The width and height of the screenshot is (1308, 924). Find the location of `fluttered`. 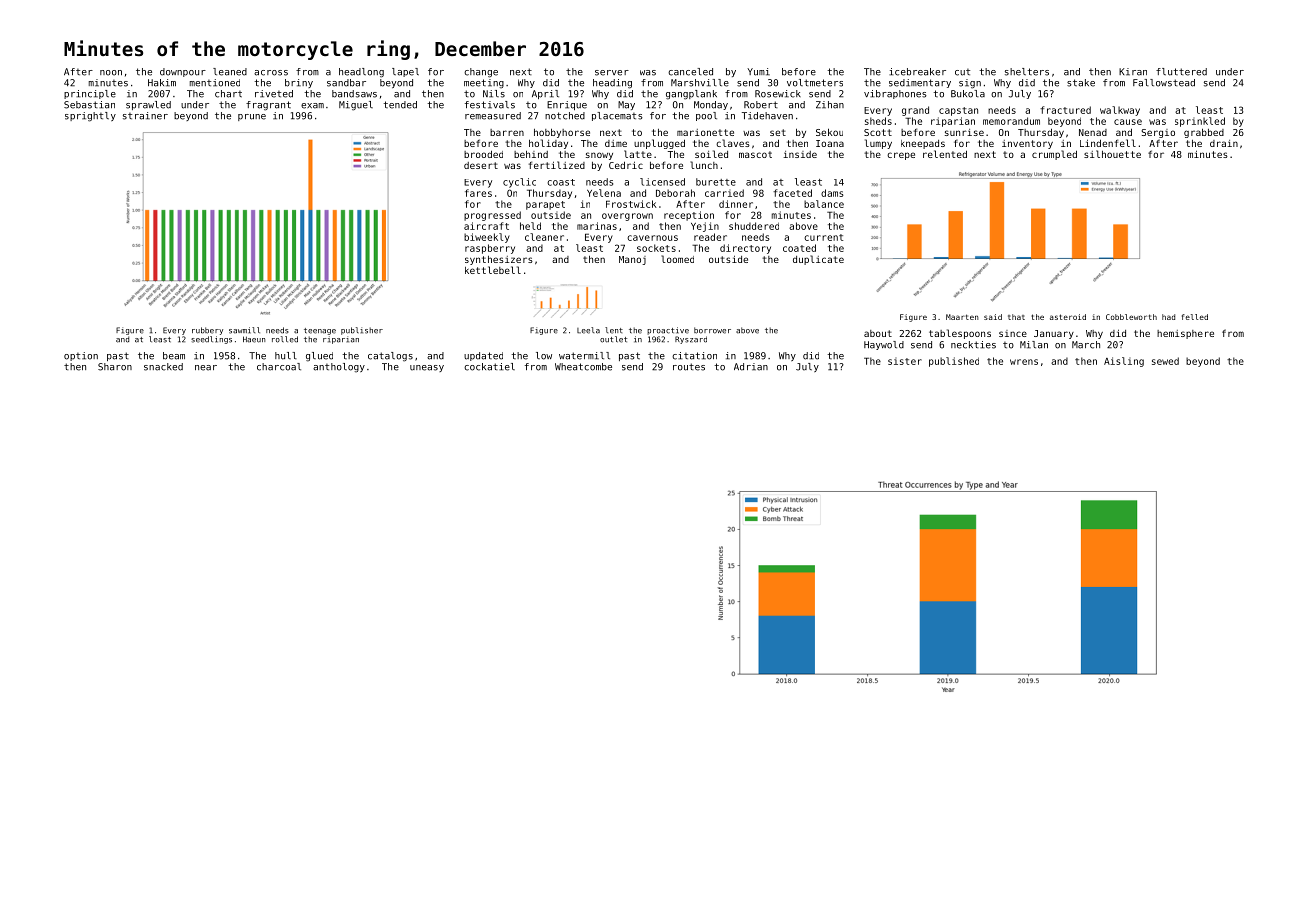

fluttered is located at coordinates (1181, 72).
